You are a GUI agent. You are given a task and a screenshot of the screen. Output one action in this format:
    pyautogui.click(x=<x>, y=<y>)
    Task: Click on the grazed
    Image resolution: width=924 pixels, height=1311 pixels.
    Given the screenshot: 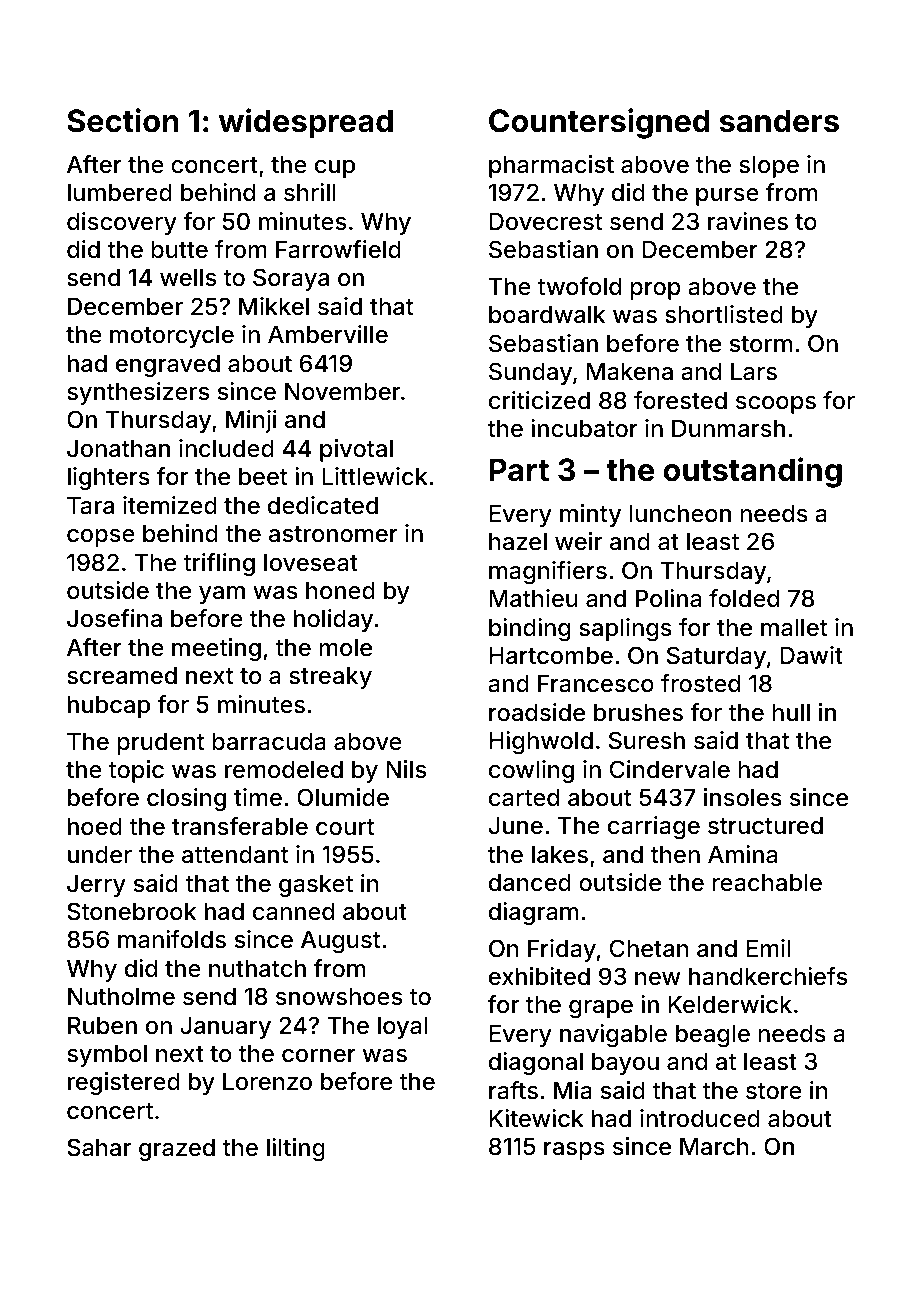 What is the action you would take?
    pyautogui.click(x=177, y=1150)
